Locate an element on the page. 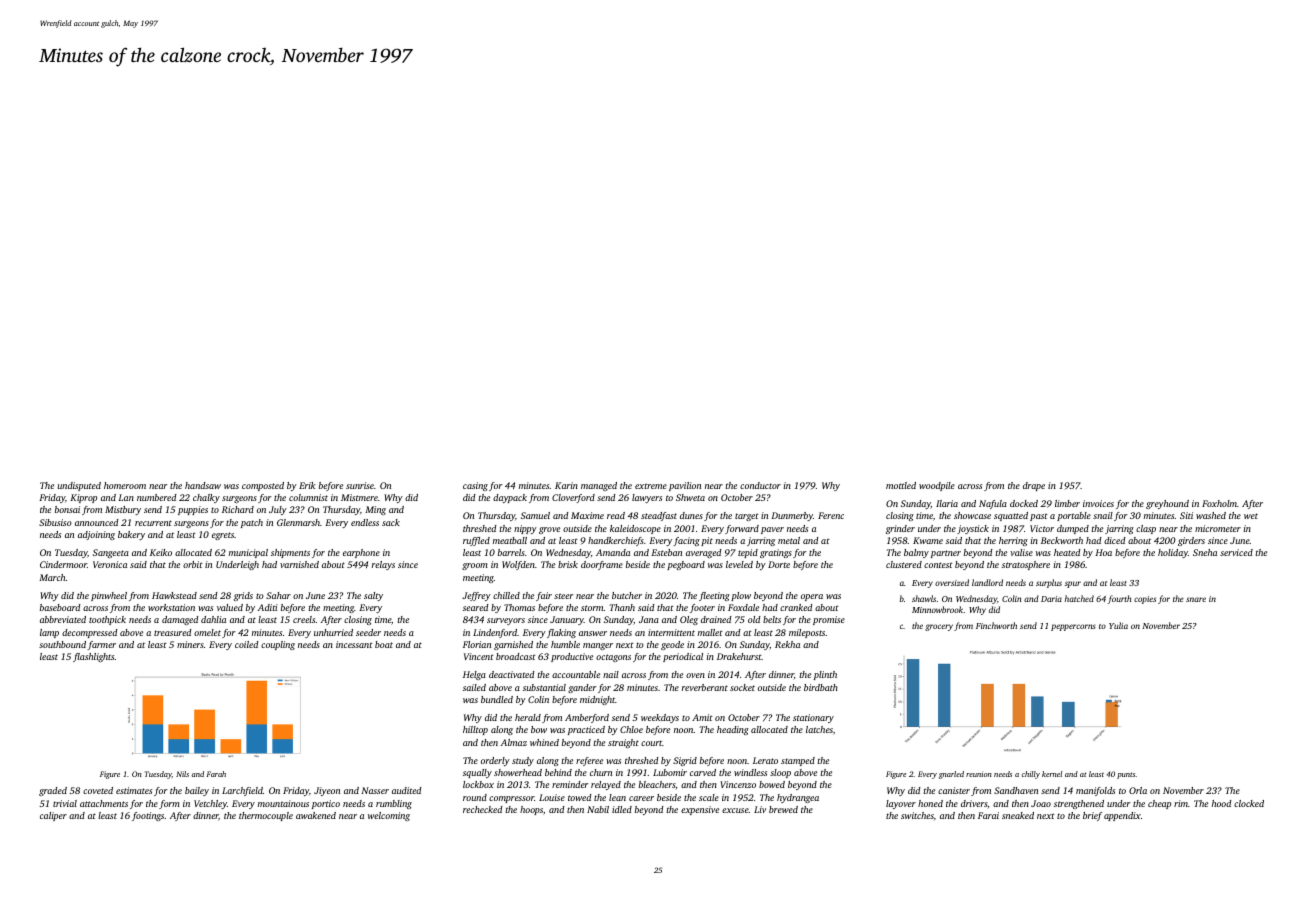  hoops is located at coordinates (531, 810).
